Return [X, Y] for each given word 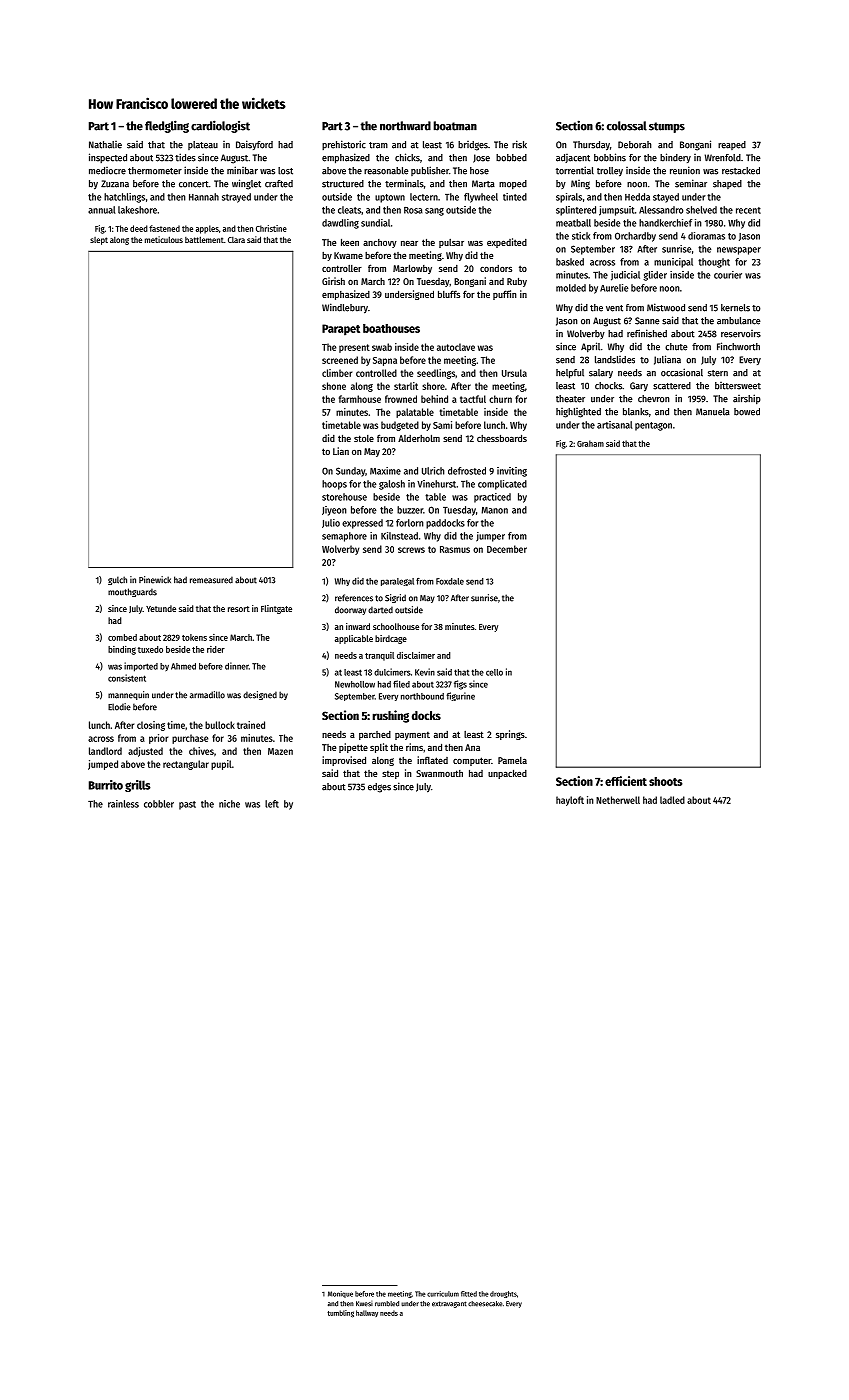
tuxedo [150, 649]
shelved [701, 210]
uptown [390, 198]
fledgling [167, 126]
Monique [340, 1294]
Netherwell [618, 800]
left [272, 804]
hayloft [570, 801]
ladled [672, 800]
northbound [422, 696]
